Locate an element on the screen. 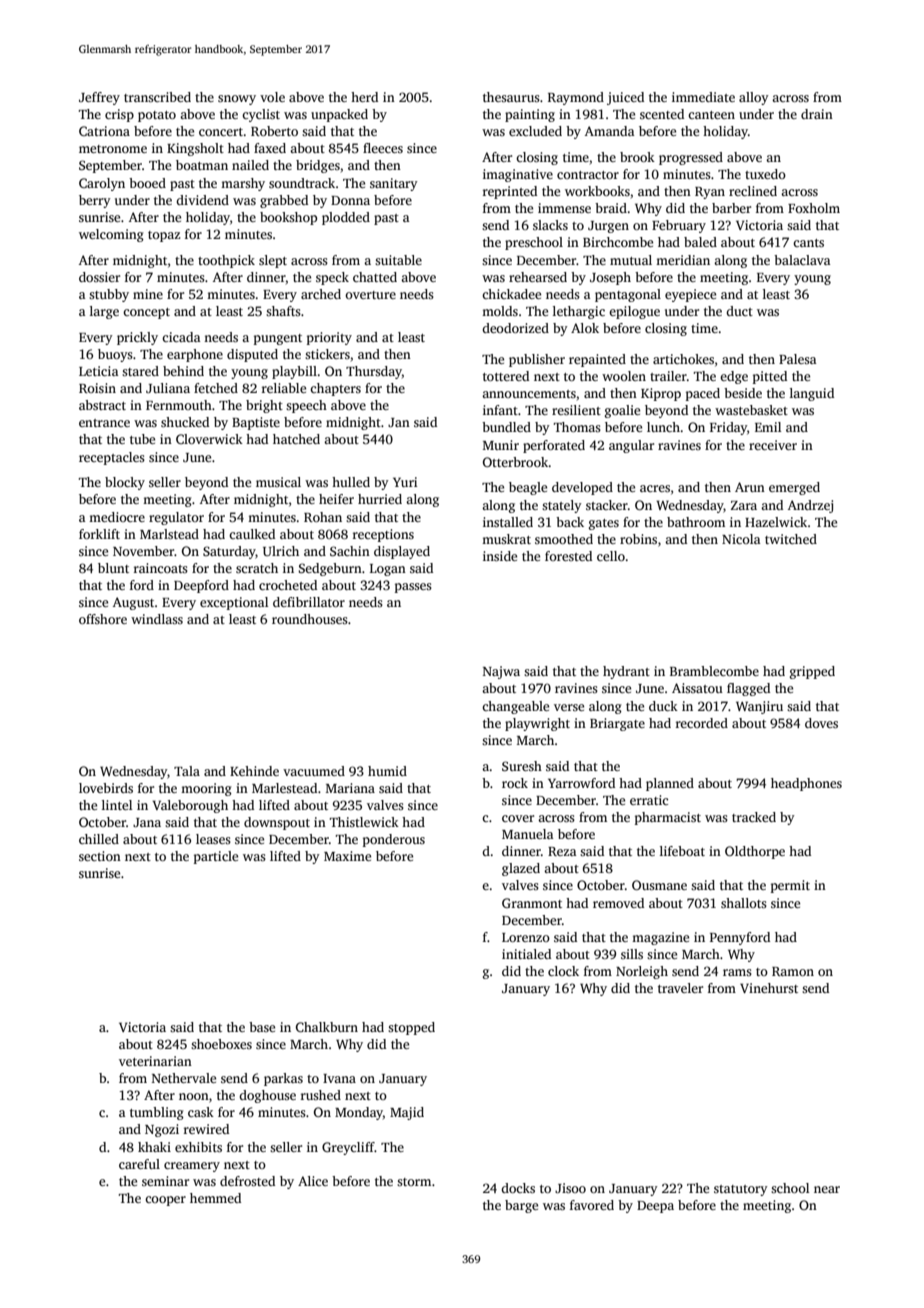  shucked is located at coordinates (185, 422).
